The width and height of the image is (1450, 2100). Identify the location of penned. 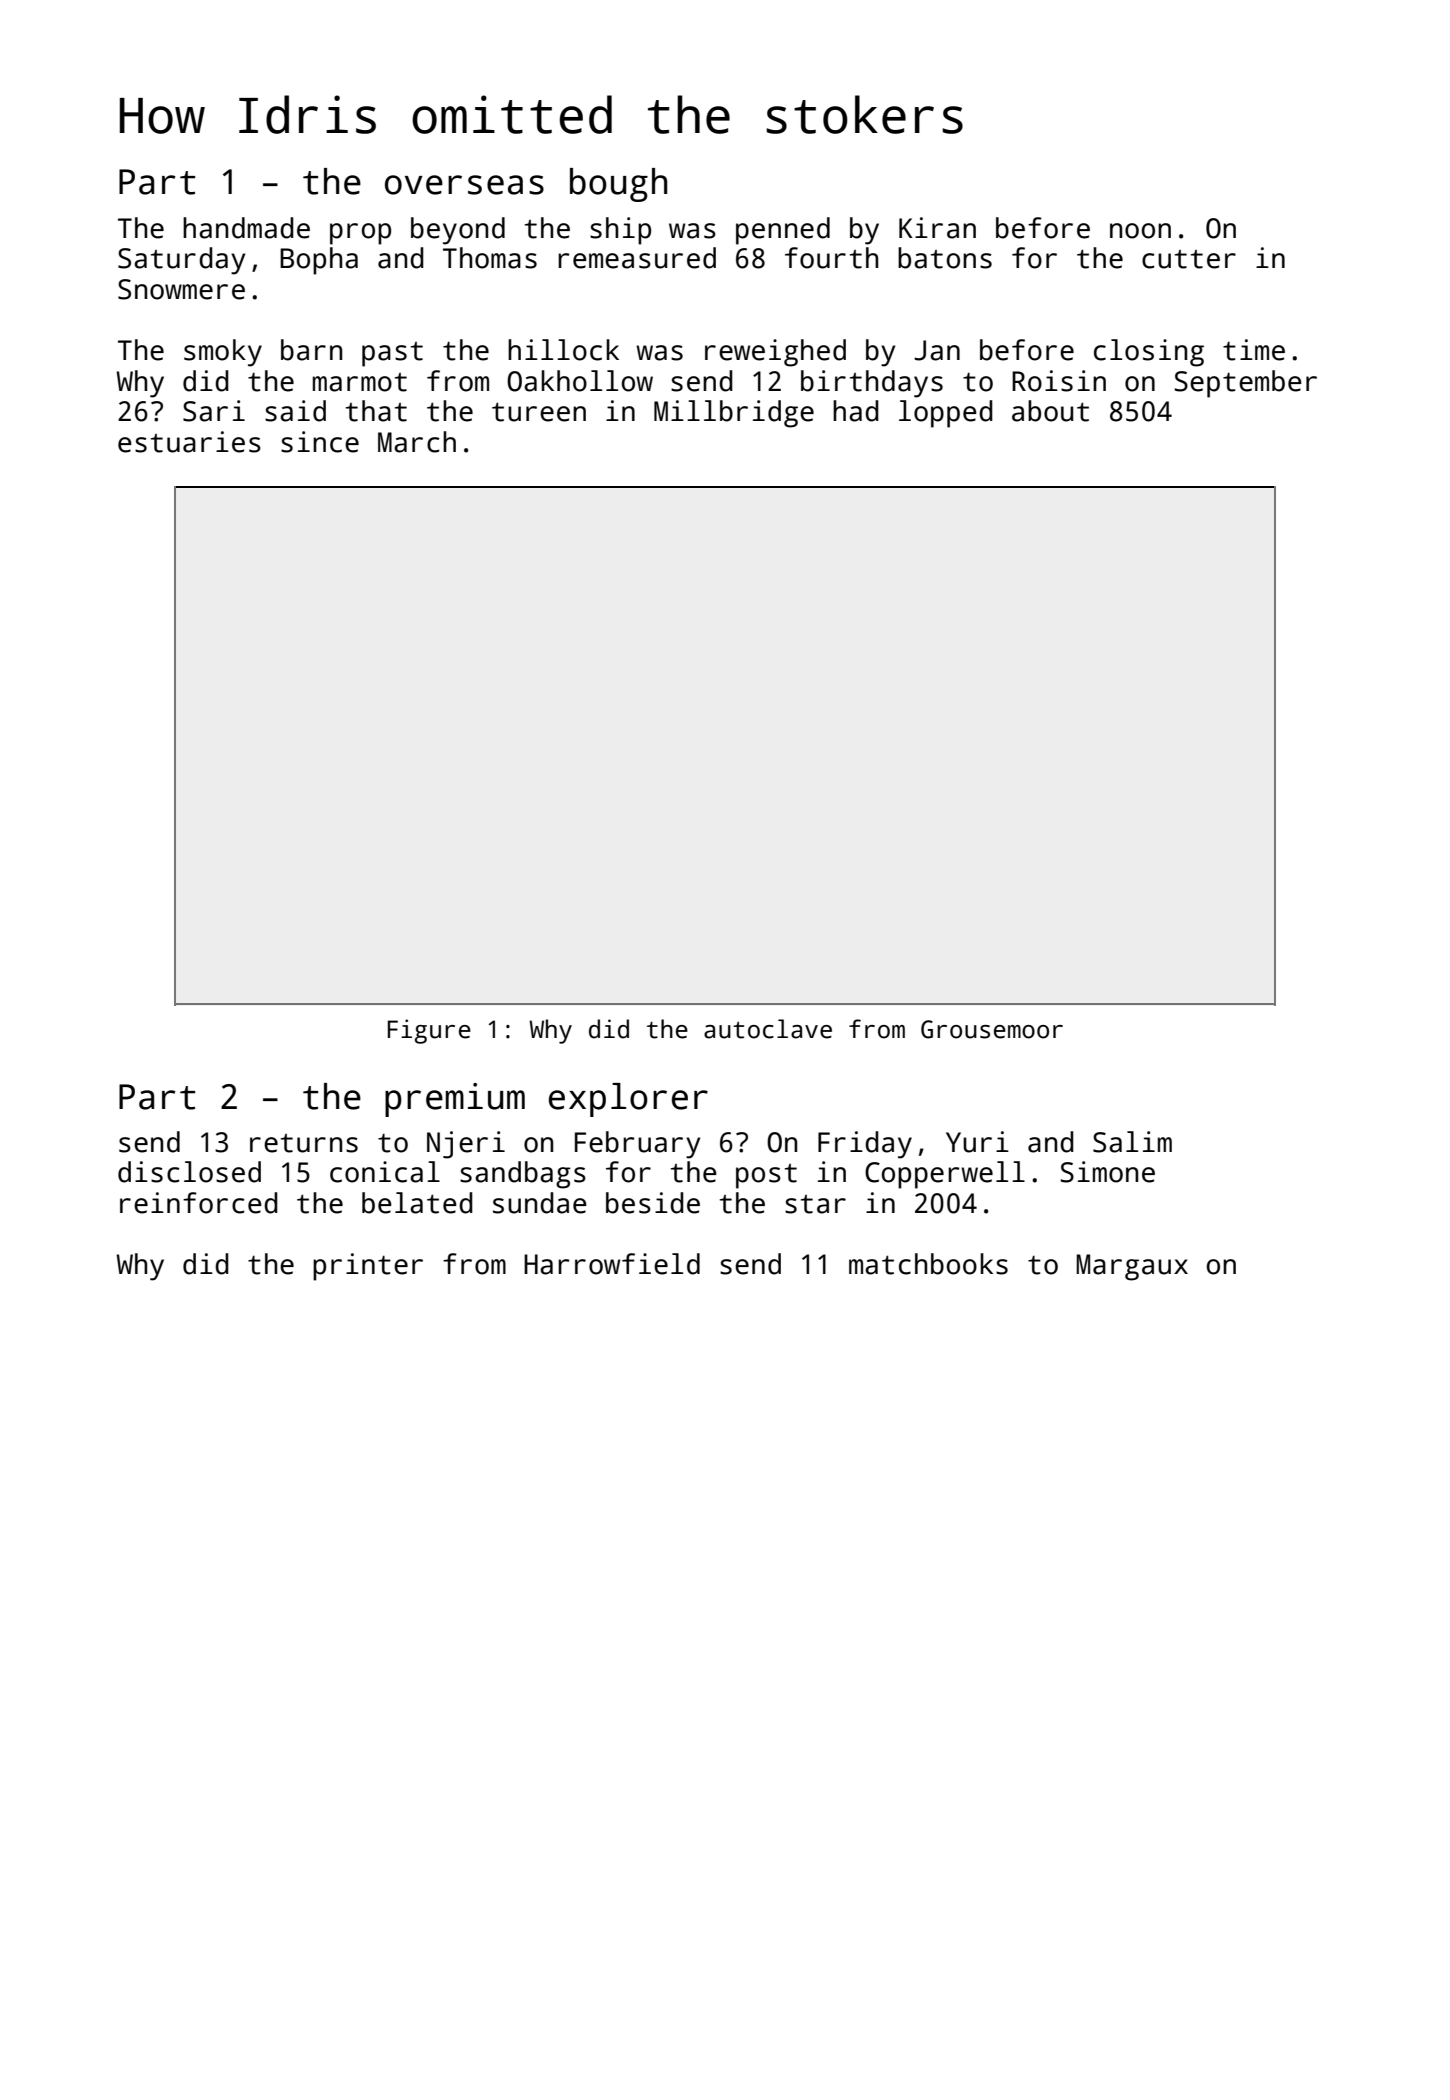
(783, 231).
